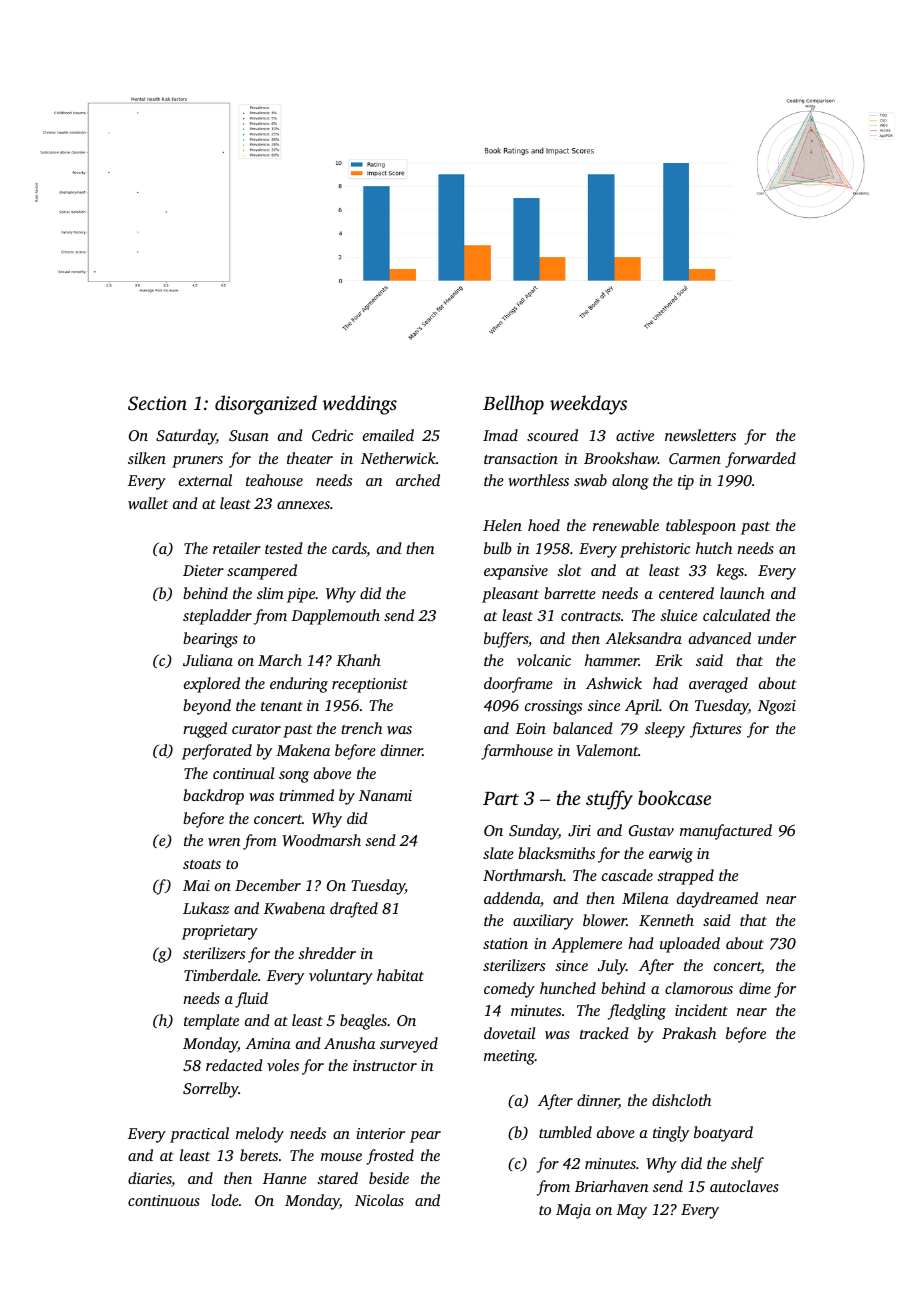 This screenshot has height=1311, width=924. Describe the element at coordinates (500, 435) in the screenshot. I see `Imad` at that location.
